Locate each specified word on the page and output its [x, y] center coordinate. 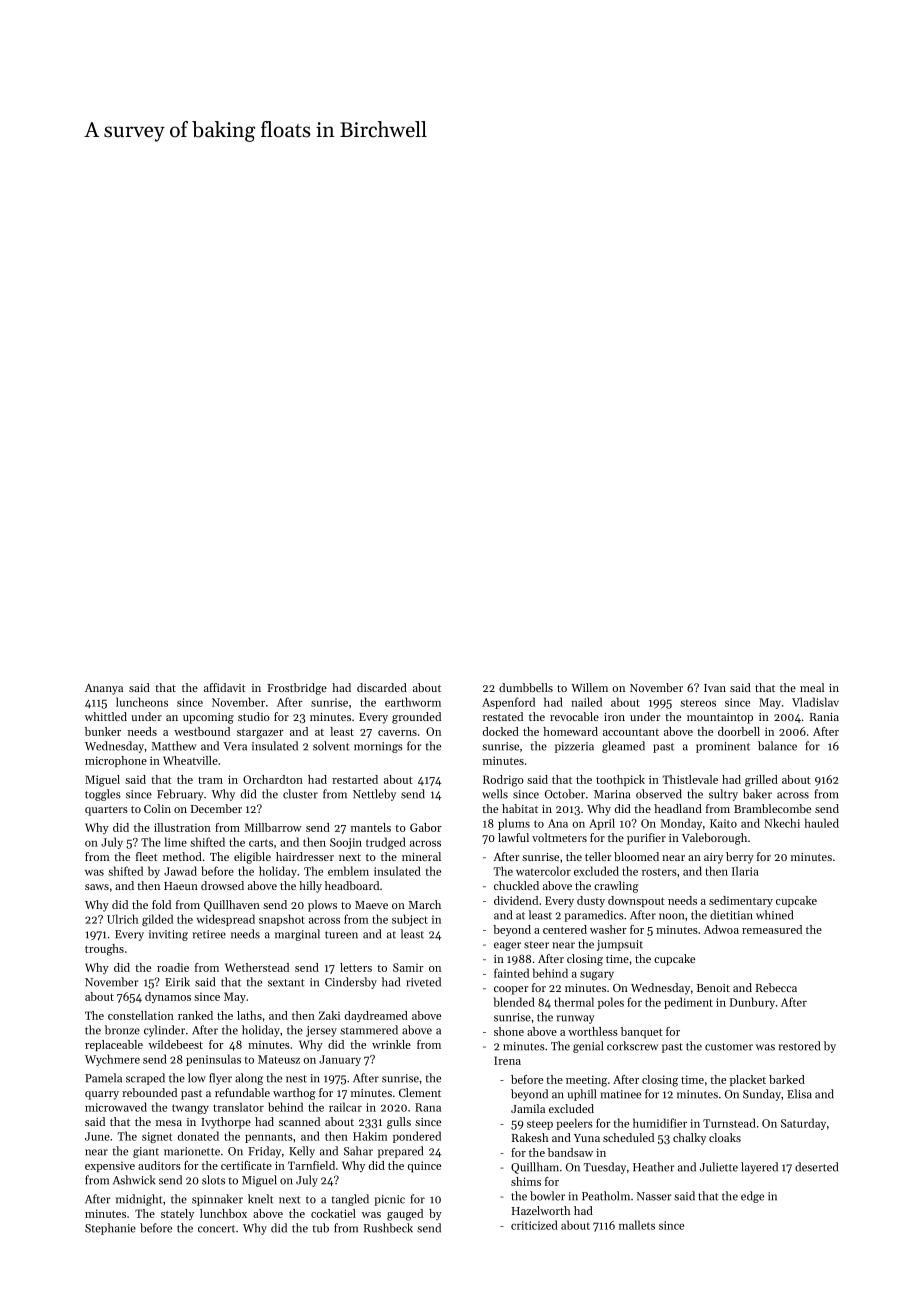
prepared [400, 1152]
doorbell [739, 731]
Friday [264, 1152]
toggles [103, 795]
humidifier [660, 1123]
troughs [104, 950]
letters [356, 967]
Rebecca [776, 987]
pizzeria [574, 747]
